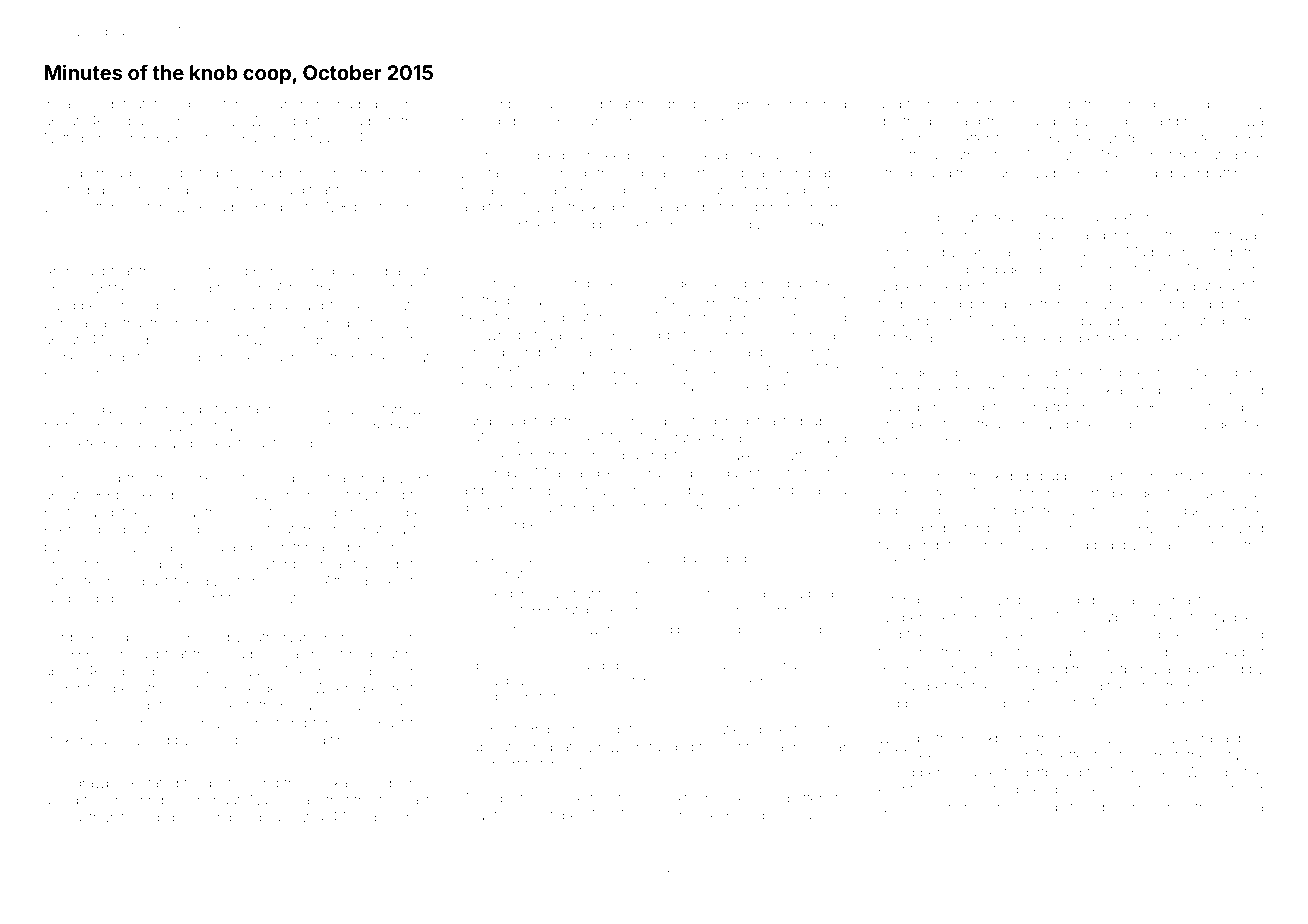  I want to click on Shanti, so click(479, 815).
